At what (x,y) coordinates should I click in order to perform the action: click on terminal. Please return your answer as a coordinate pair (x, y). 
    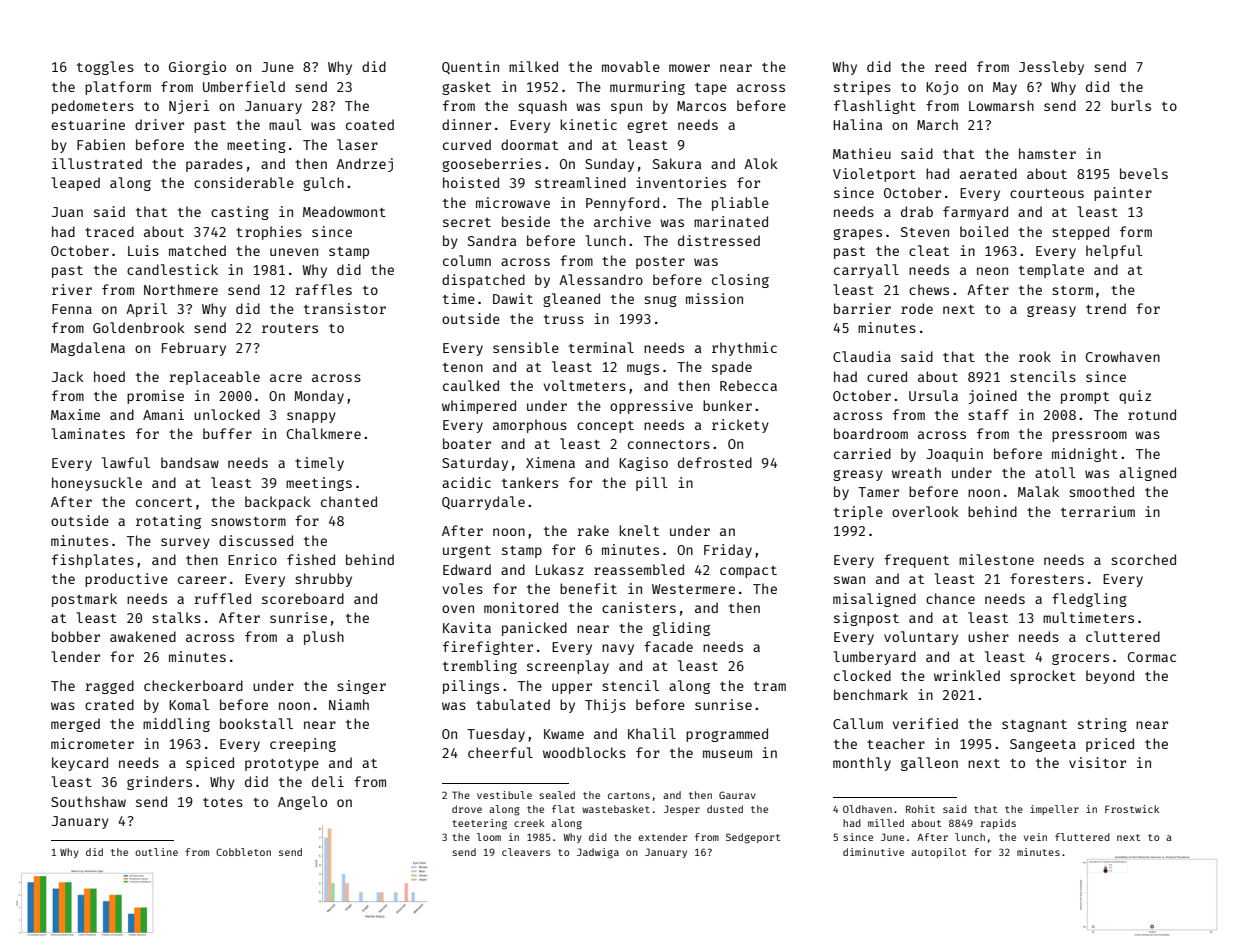
    Looking at the image, I should click on (601, 347).
